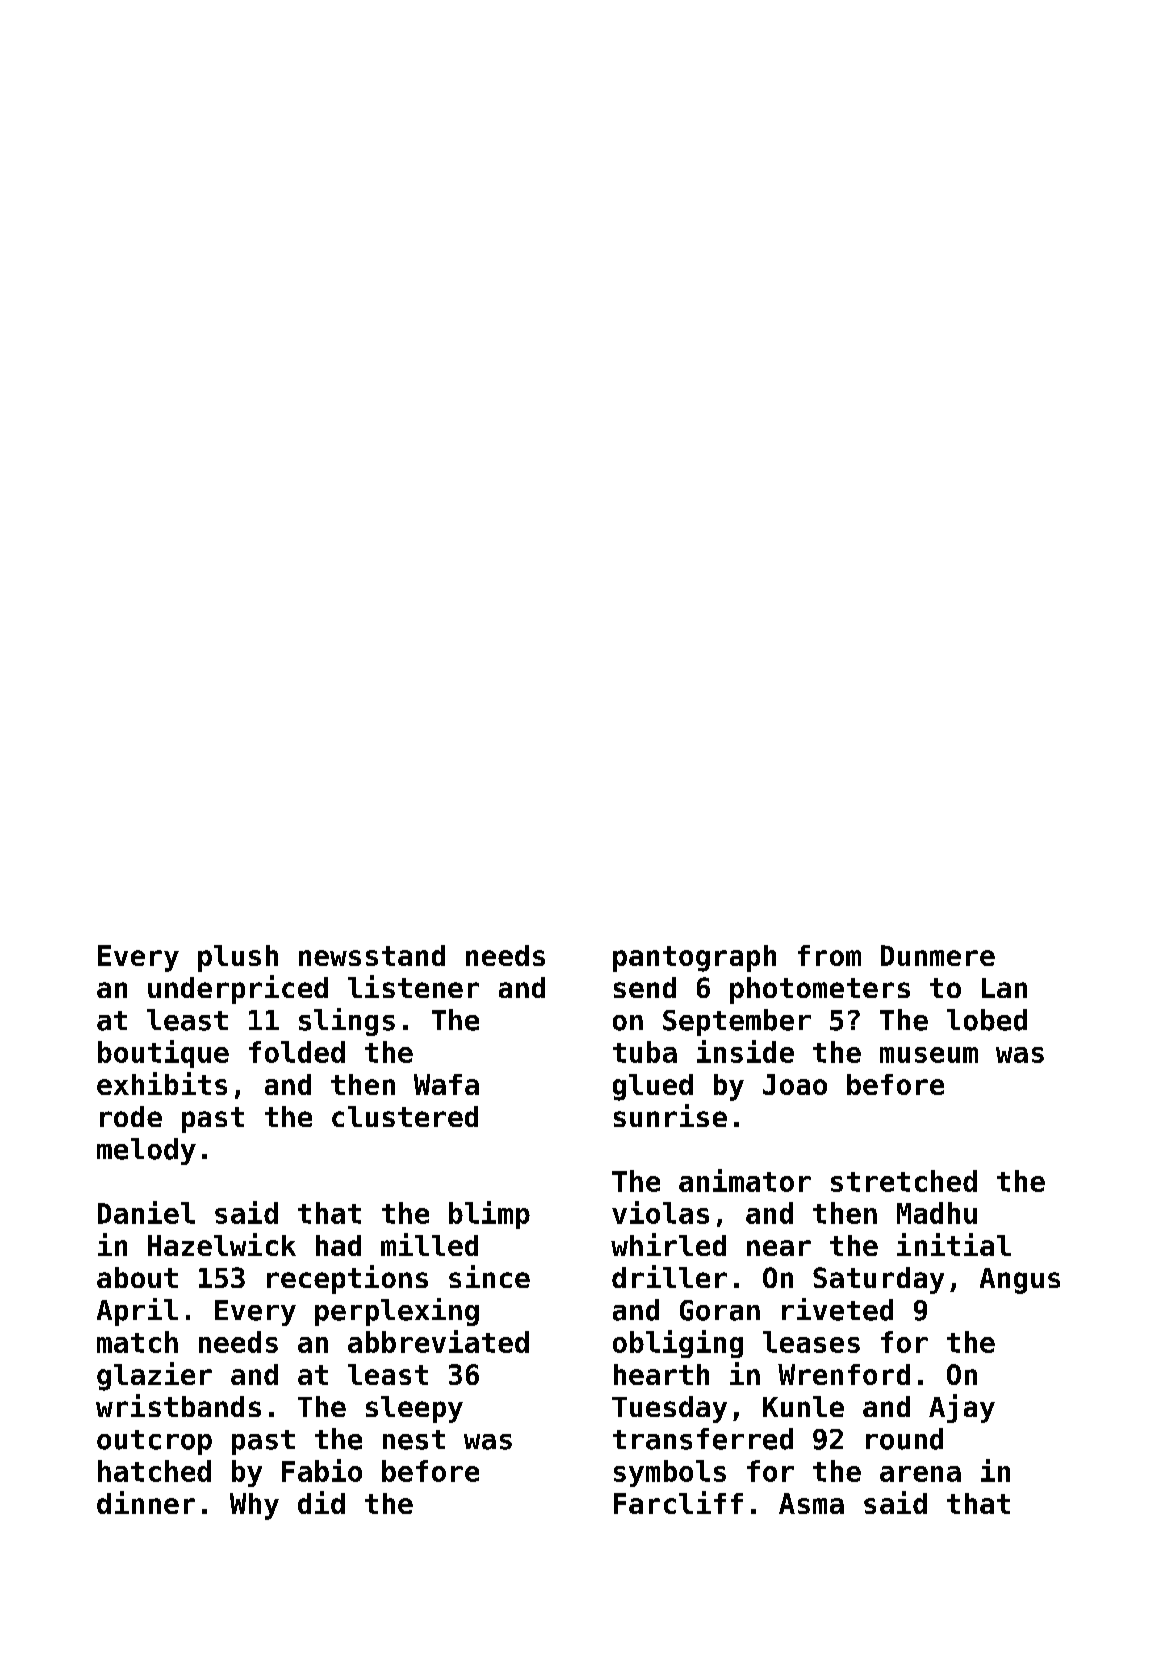  Describe the element at coordinates (414, 1409) in the document. I see `sleepy` at that location.
